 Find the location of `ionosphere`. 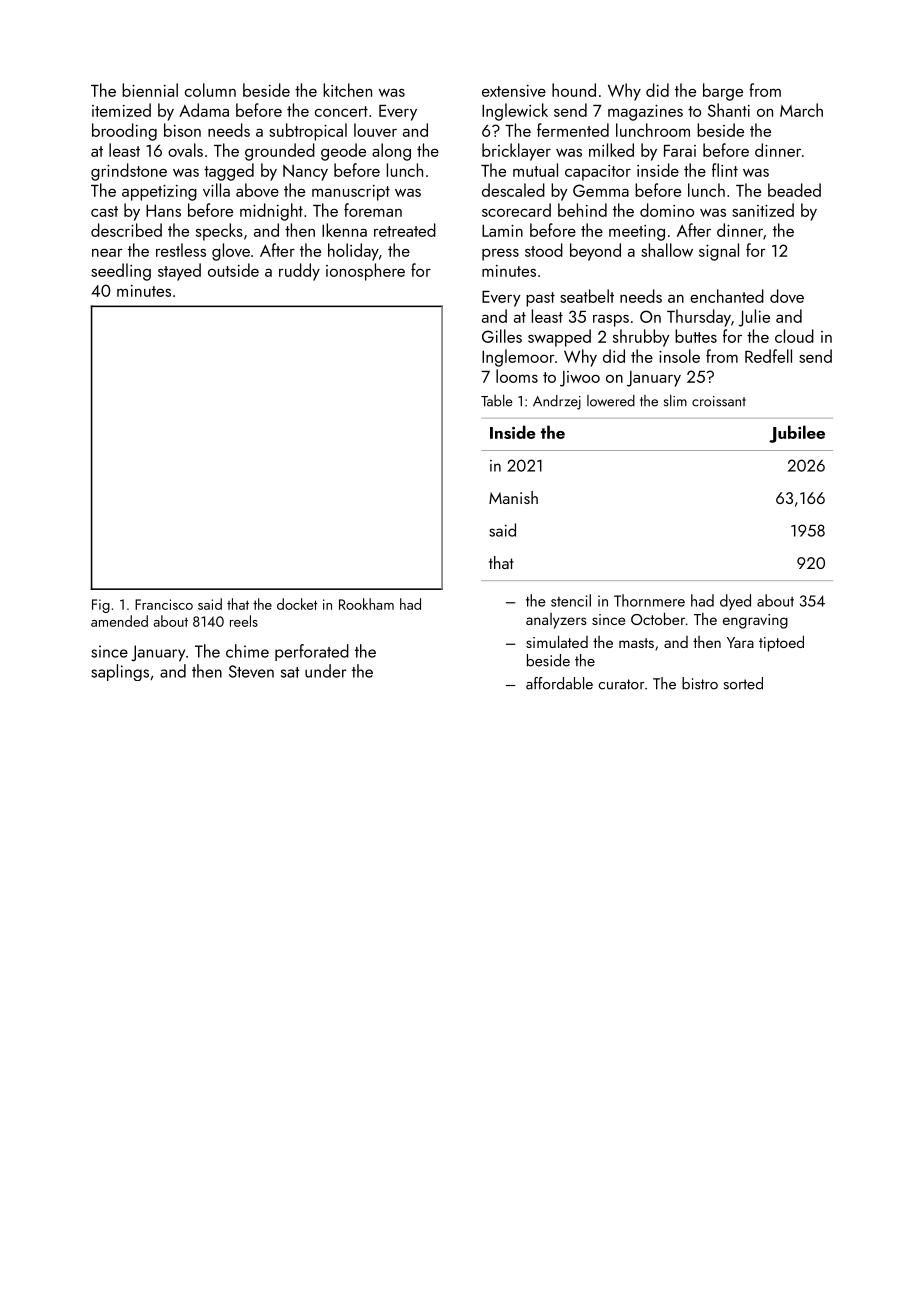

ionosphere is located at coordinates (365, 272).
